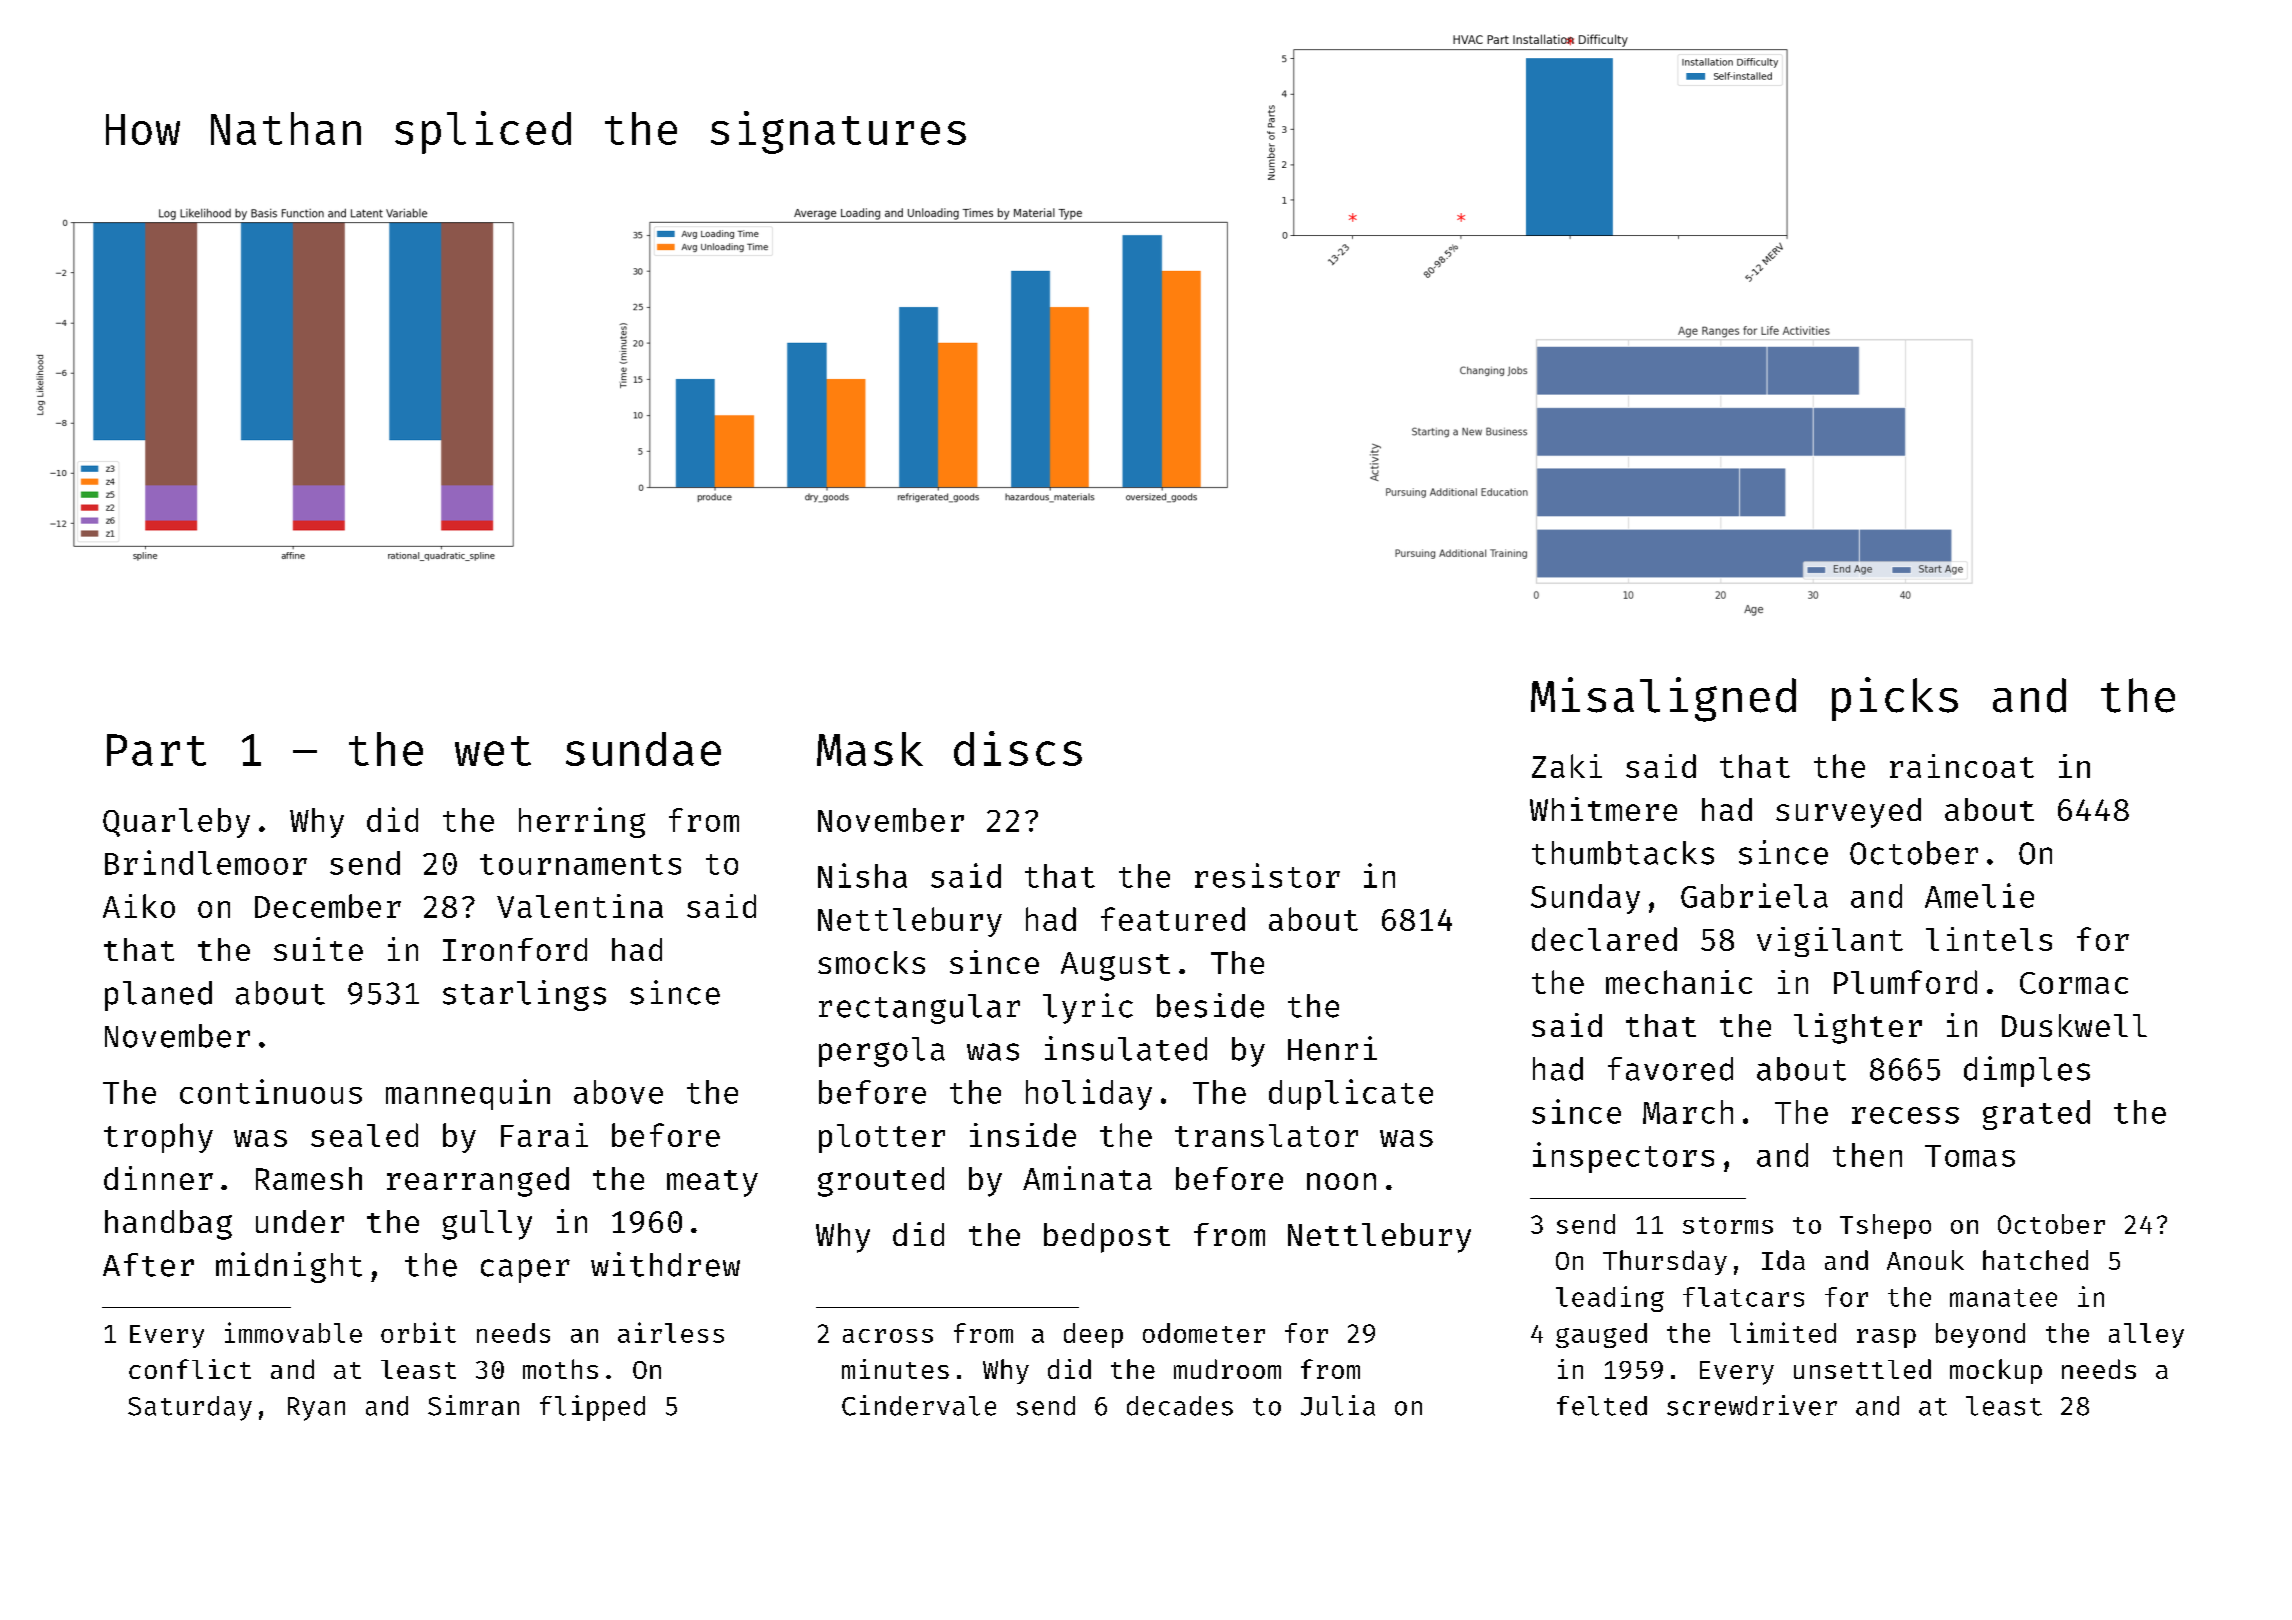 The width and height of the document is (2292, 1620). What do you see at coordinates (1663, 699) in the document?
I see `Misaligned` at bounding box center [1663, 699].
